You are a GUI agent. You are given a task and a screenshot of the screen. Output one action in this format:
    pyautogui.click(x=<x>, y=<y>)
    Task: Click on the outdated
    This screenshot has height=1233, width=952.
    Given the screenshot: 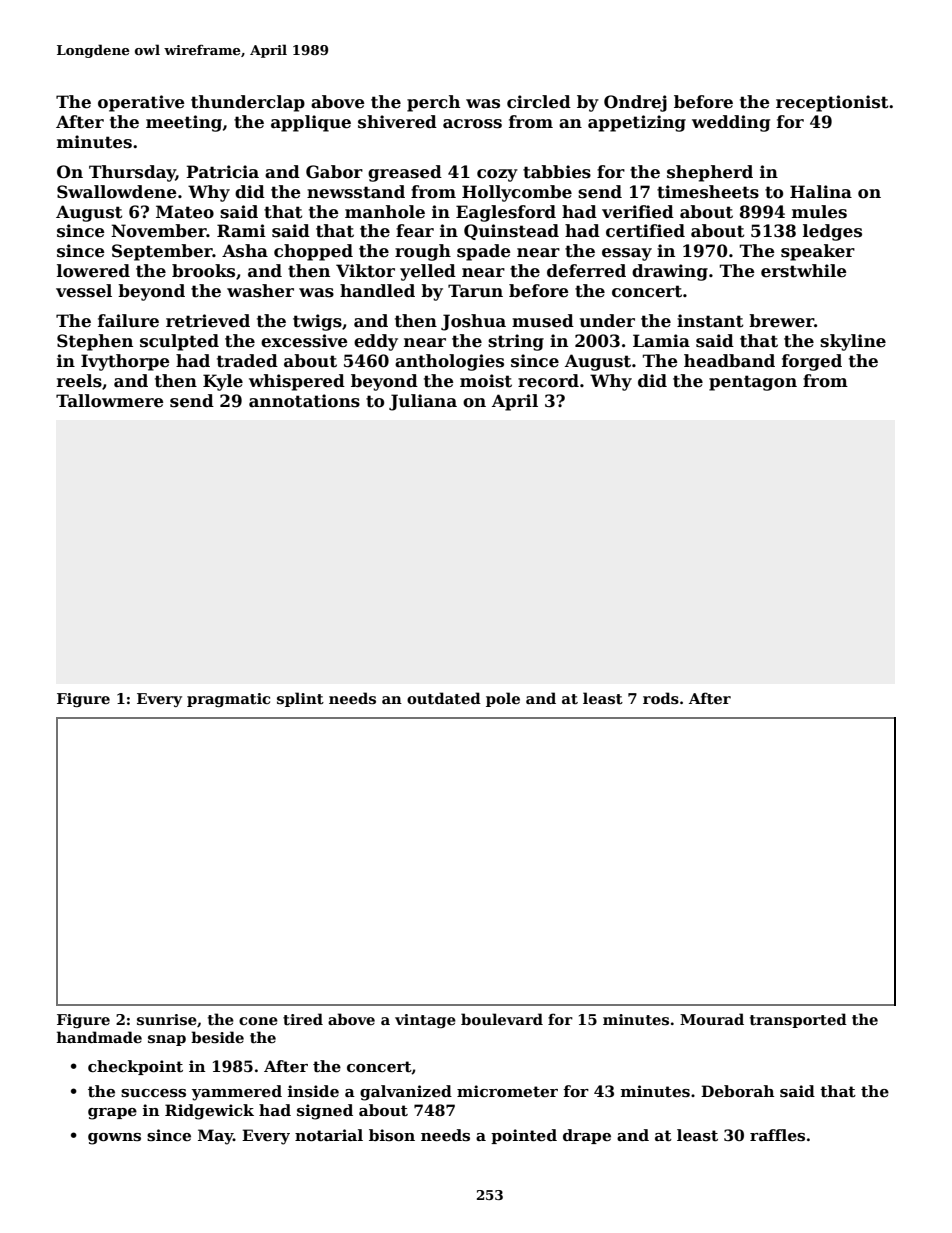 What is the action you would take?
    pyautogui.click(x=444, y=698)
